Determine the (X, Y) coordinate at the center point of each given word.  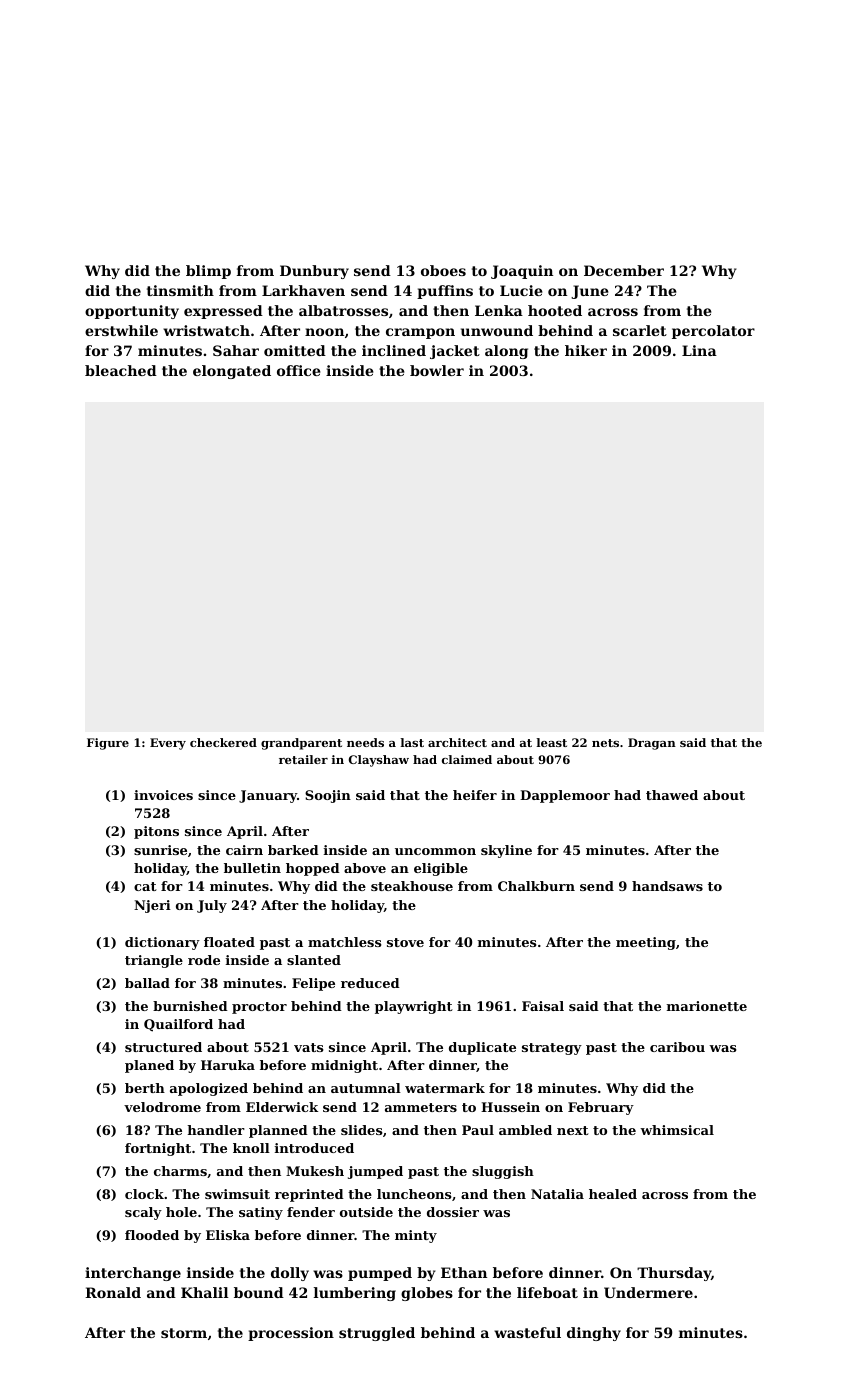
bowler (437, 370)
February (601, 1108)
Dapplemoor (565, 796)
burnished (190, 1006)
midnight (344, 1066)
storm (184, 1333)
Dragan (652, 744)
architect (457, 742)
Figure (108, 744)
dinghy (594, 1334)
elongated (232, 372)
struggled (377, 1334)
